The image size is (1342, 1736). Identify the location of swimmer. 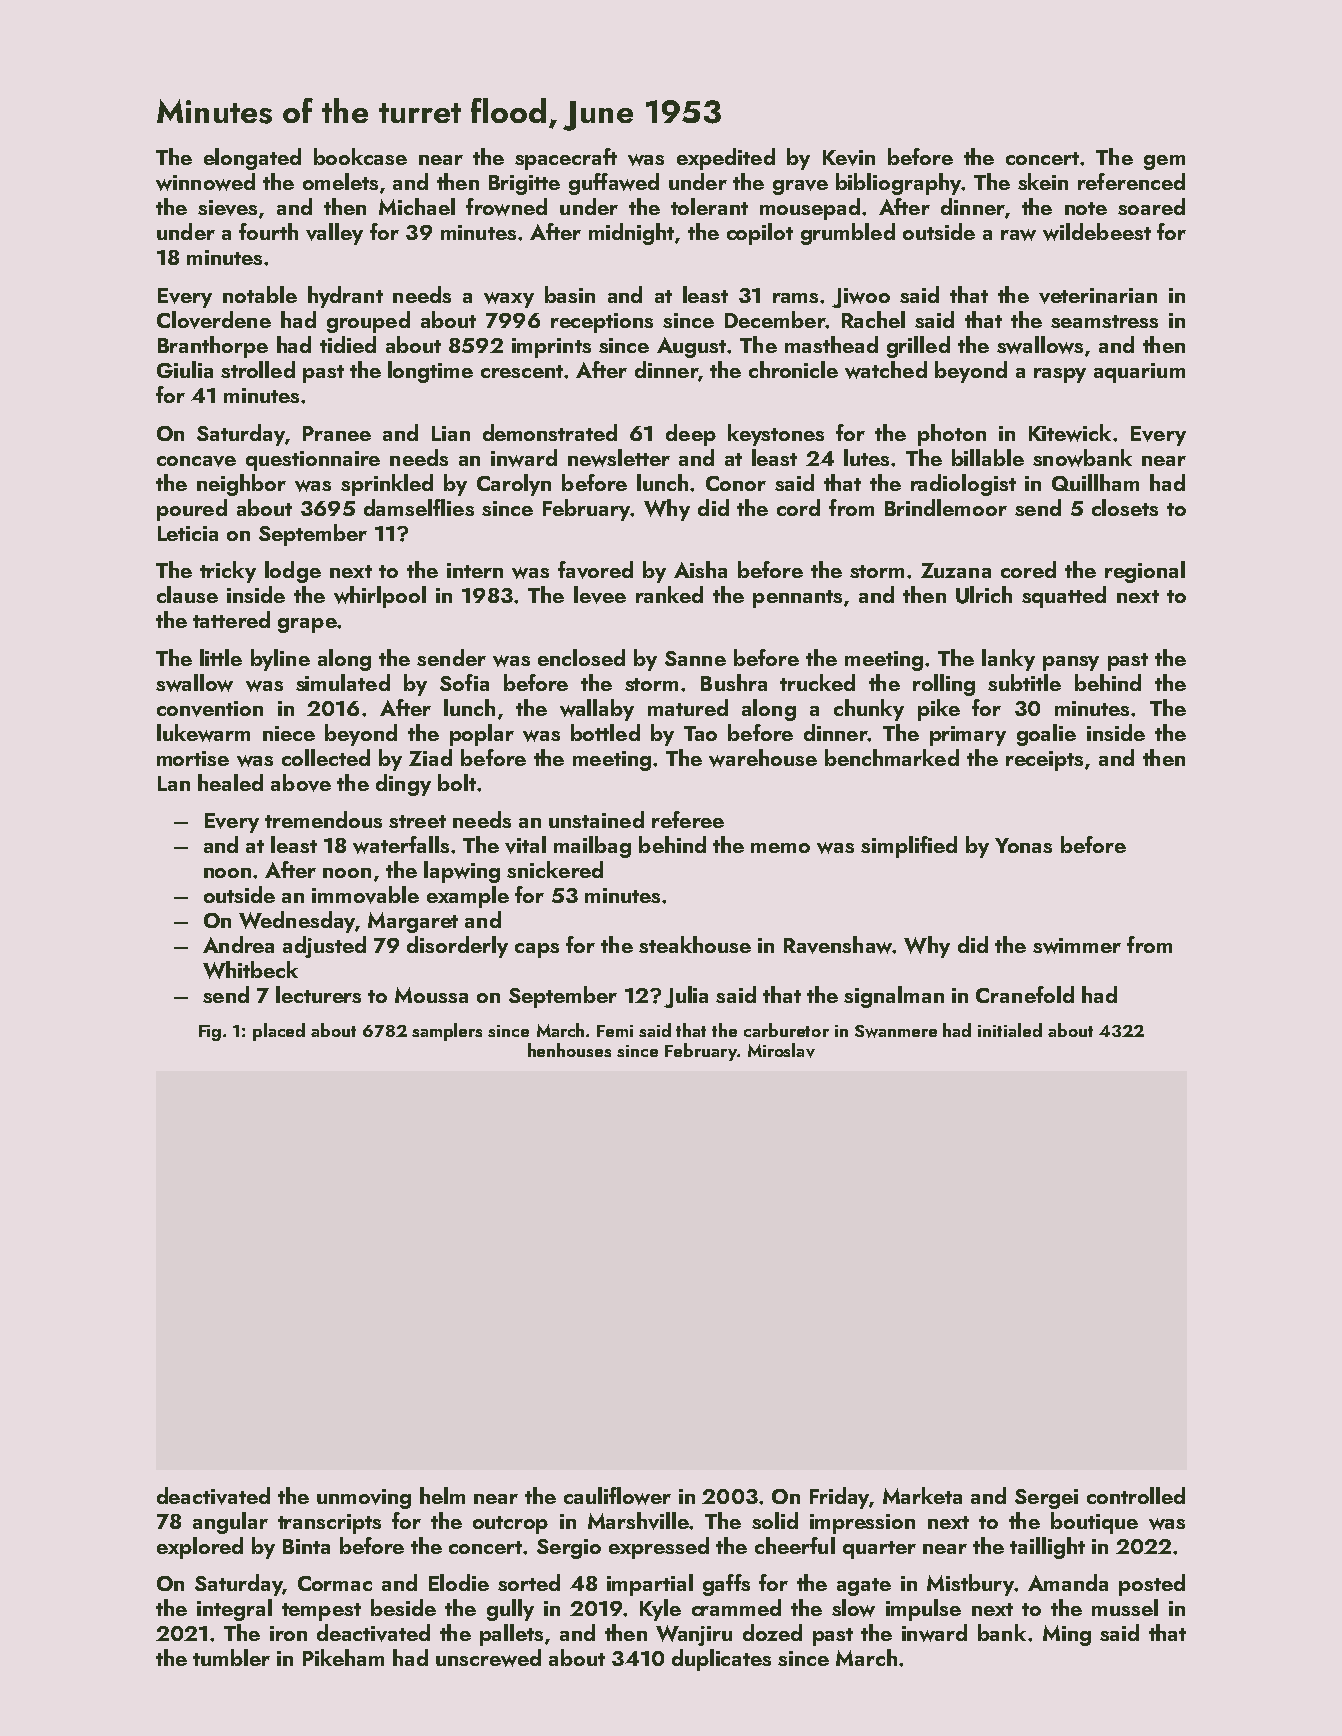
(1077, 946).
